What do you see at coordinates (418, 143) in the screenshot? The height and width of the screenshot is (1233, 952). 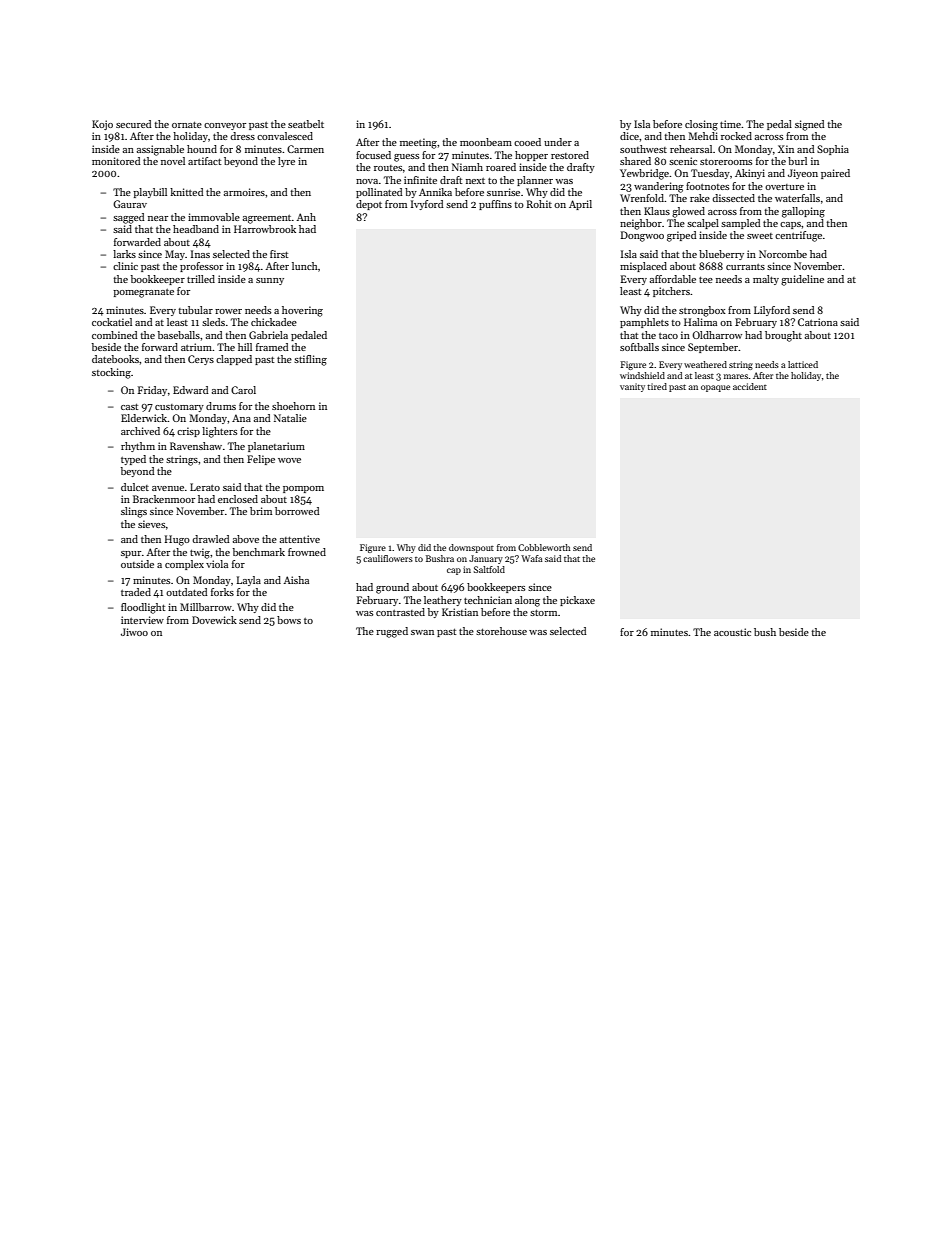 I see `meeting` at bounding box center [418, 143].
